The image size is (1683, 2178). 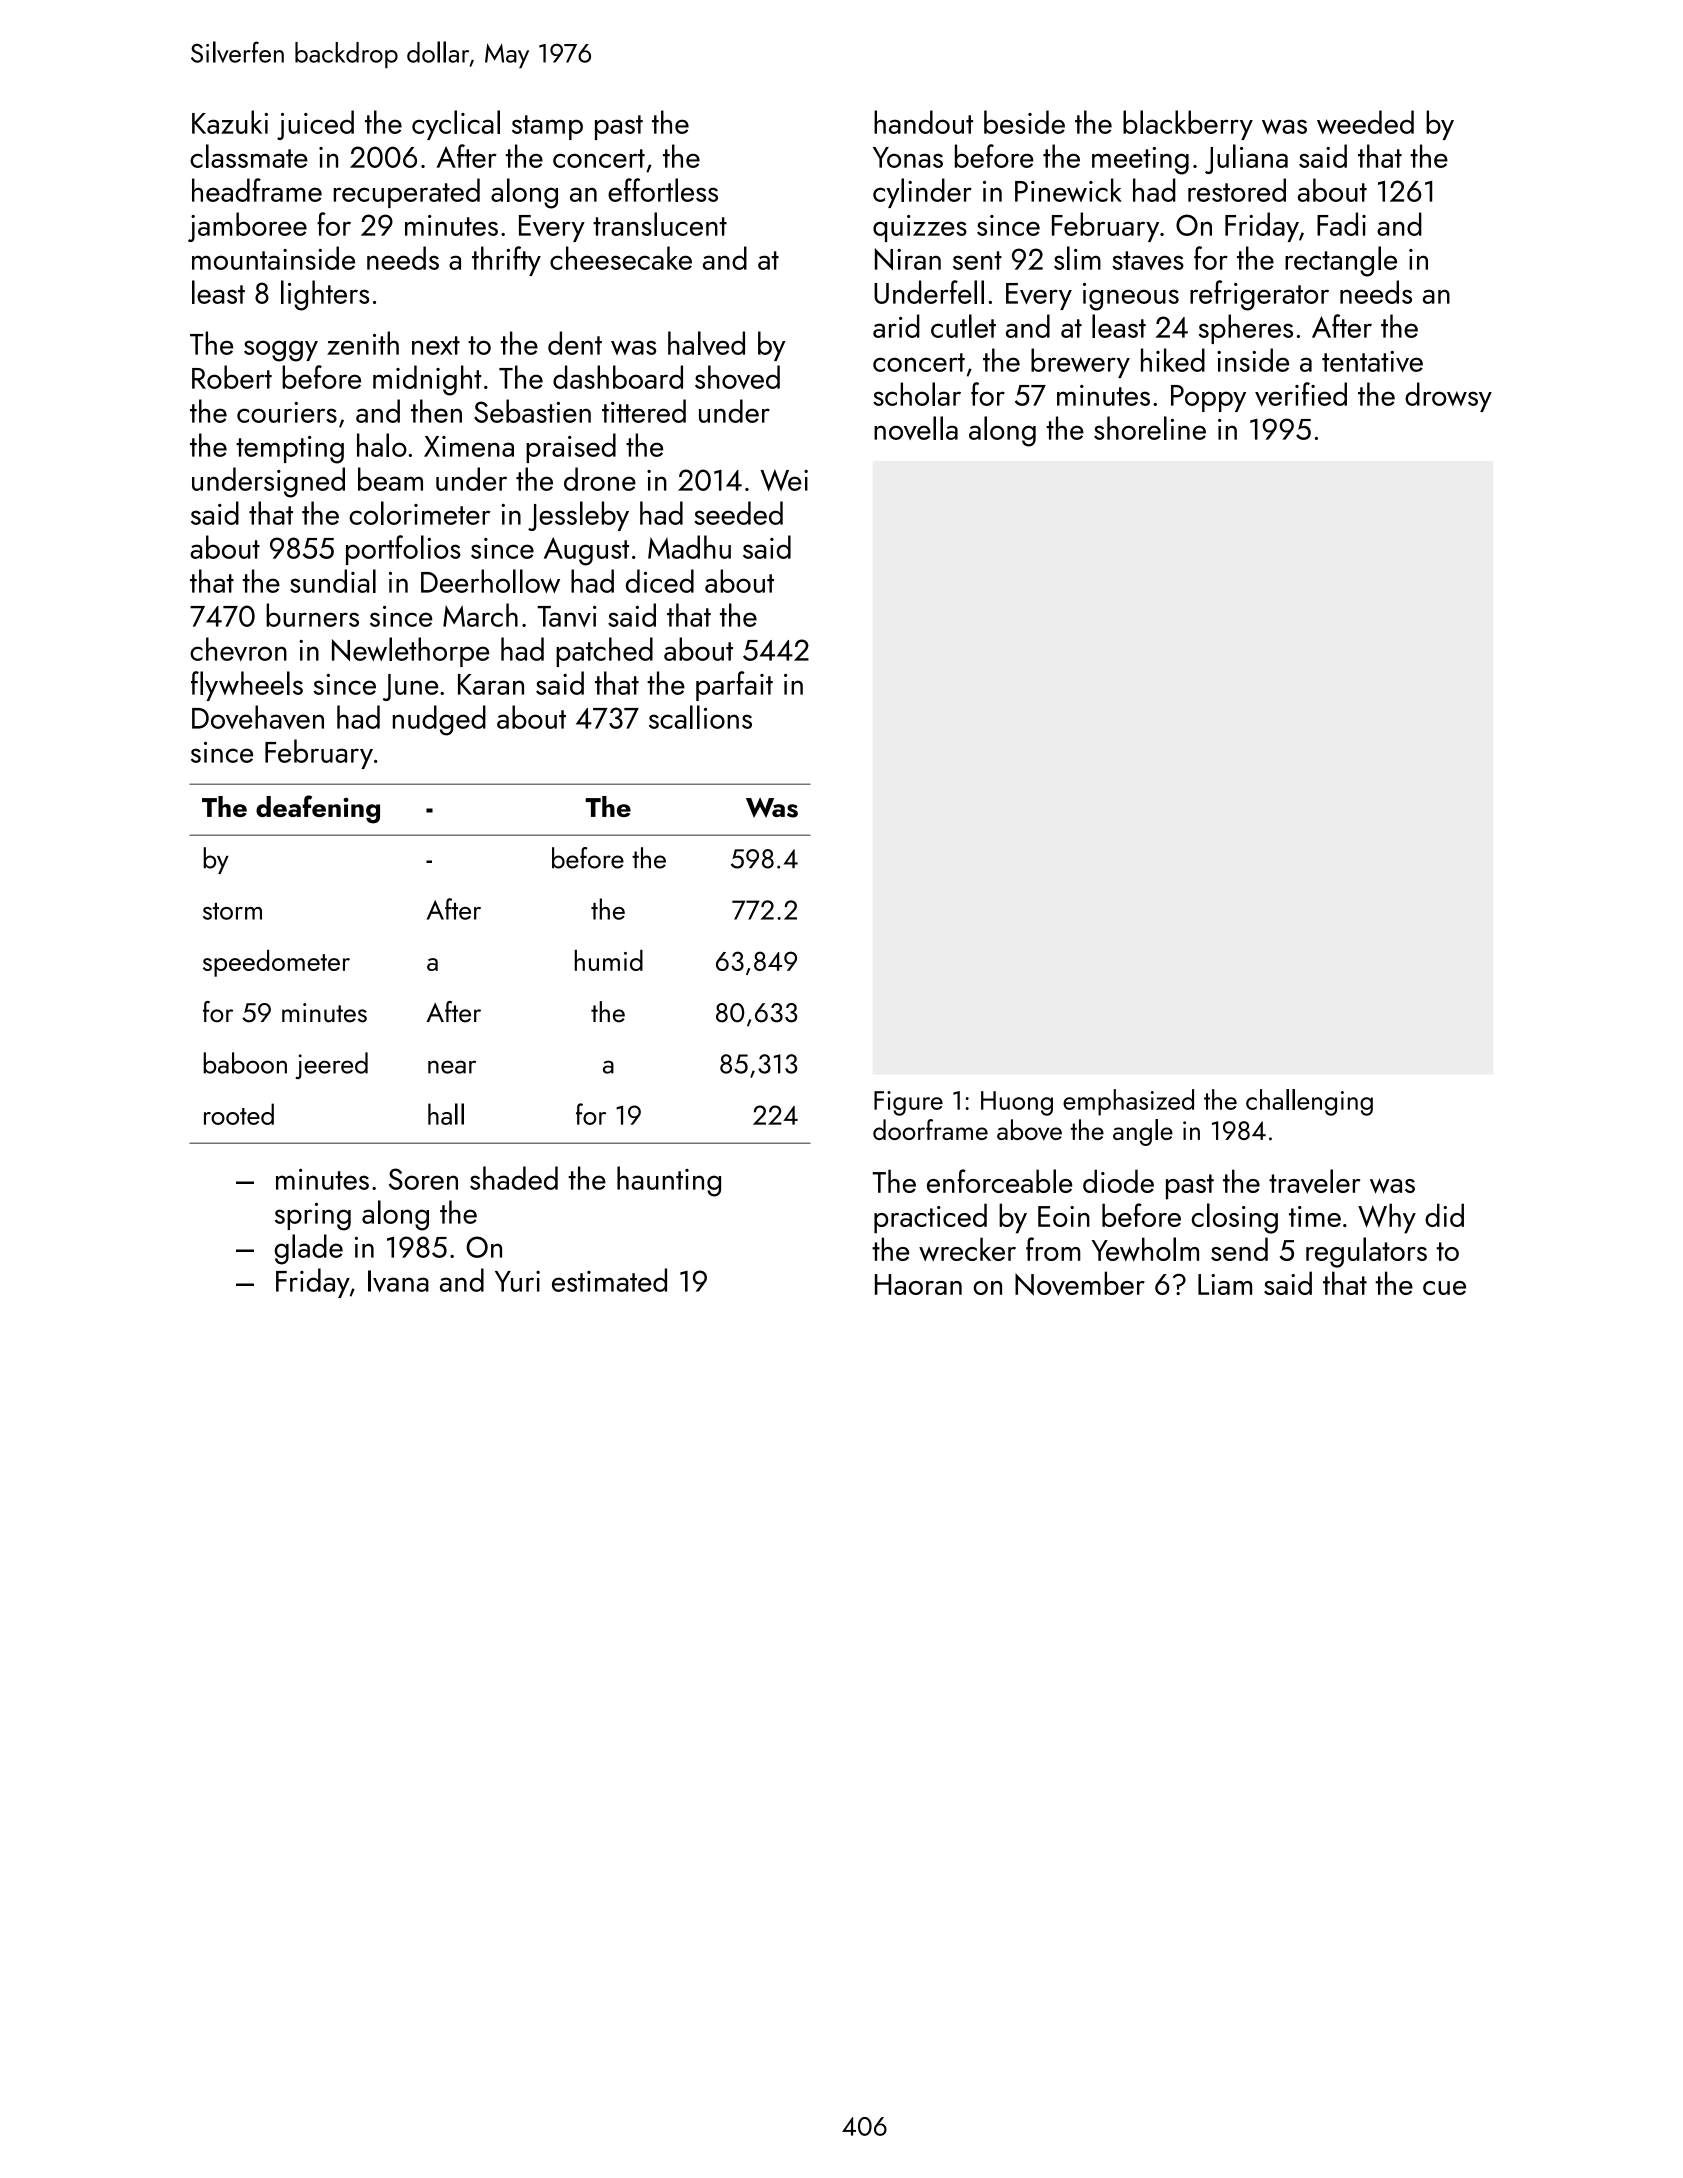 What do you see at coordinates (1301, 394) in the screenshot?
I see `verified` at bounding box center [1301, 394].
